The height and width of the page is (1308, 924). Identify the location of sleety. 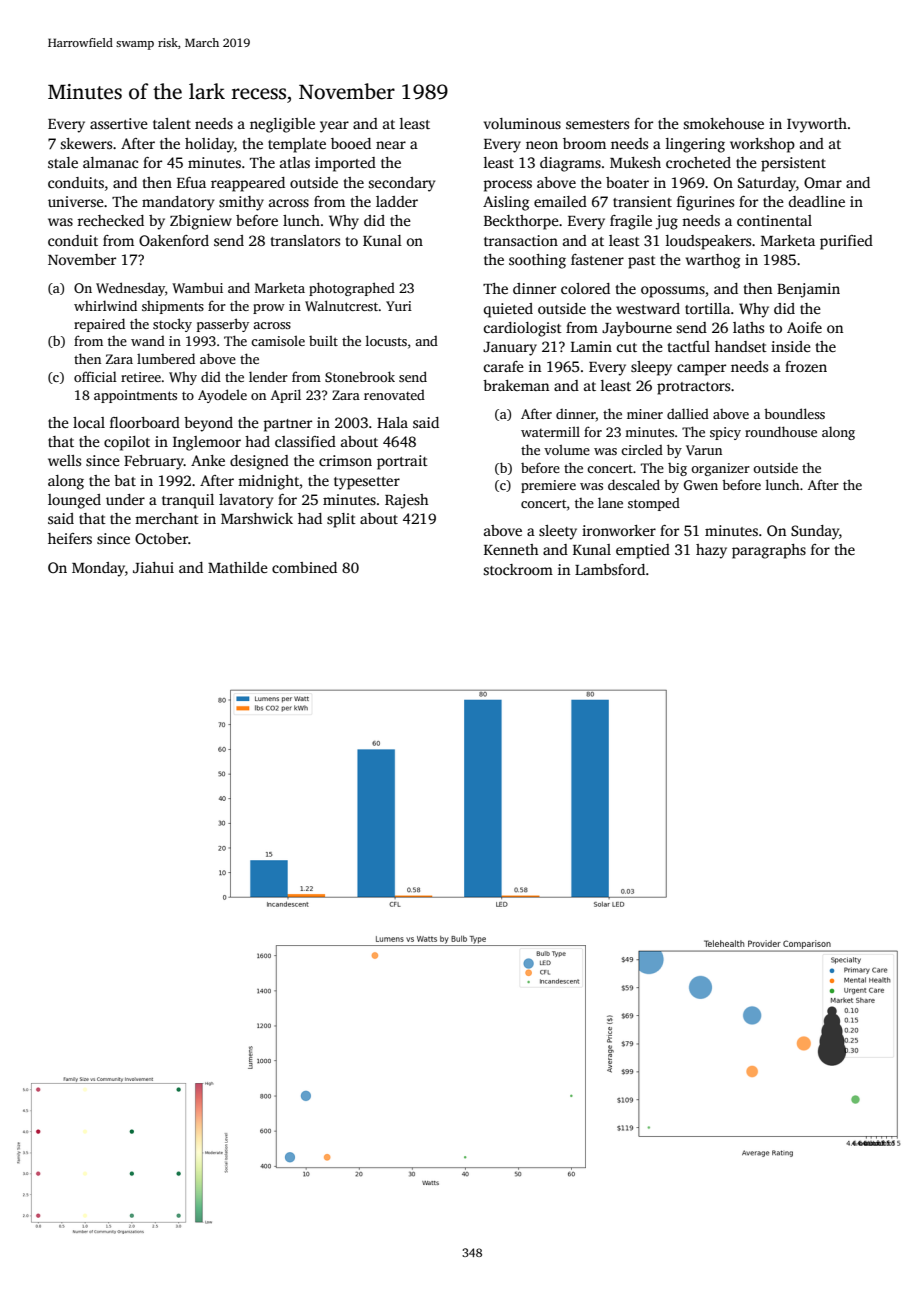
(558, 532).
